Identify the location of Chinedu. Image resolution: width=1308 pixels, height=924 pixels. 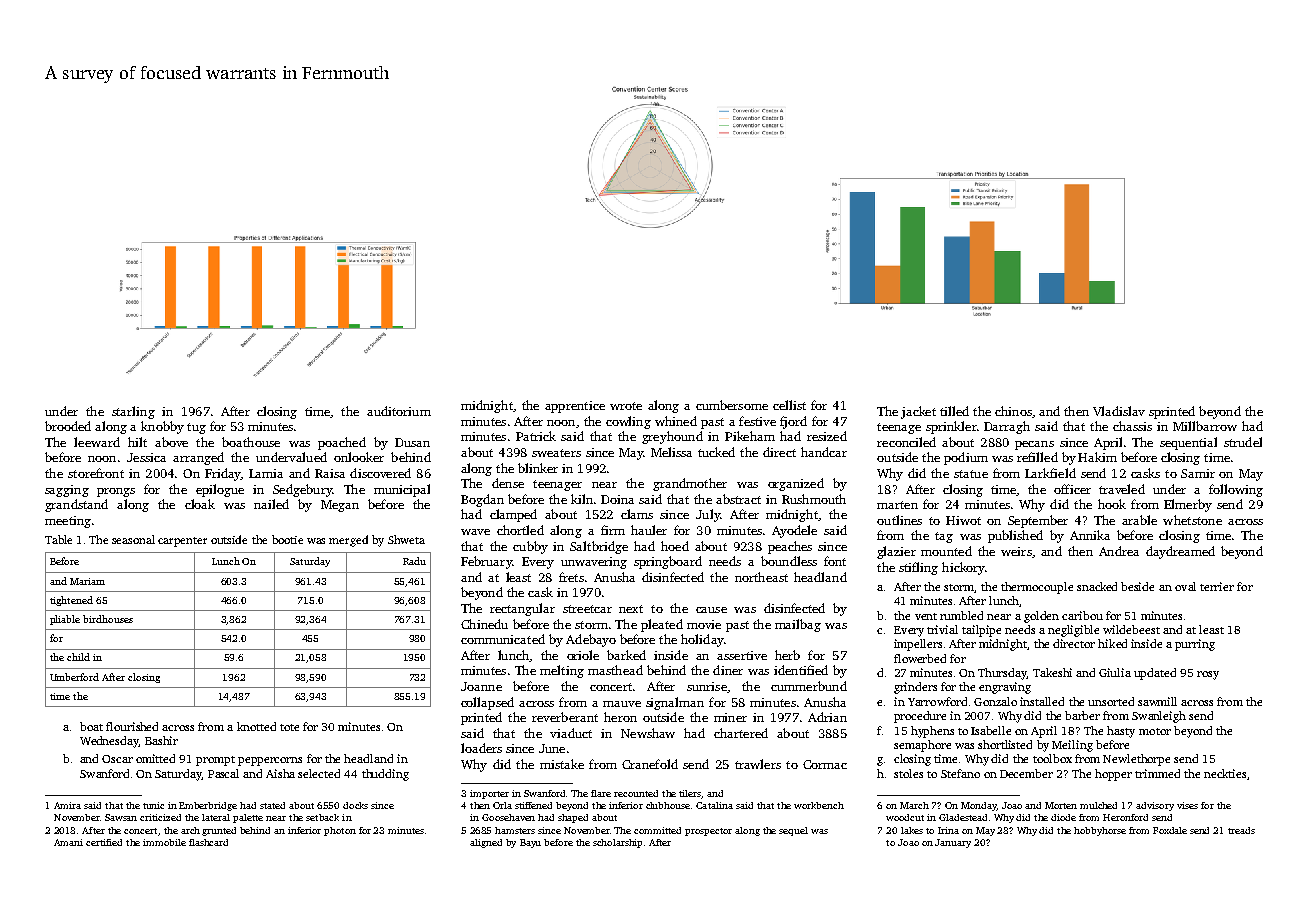
(484, 624).
